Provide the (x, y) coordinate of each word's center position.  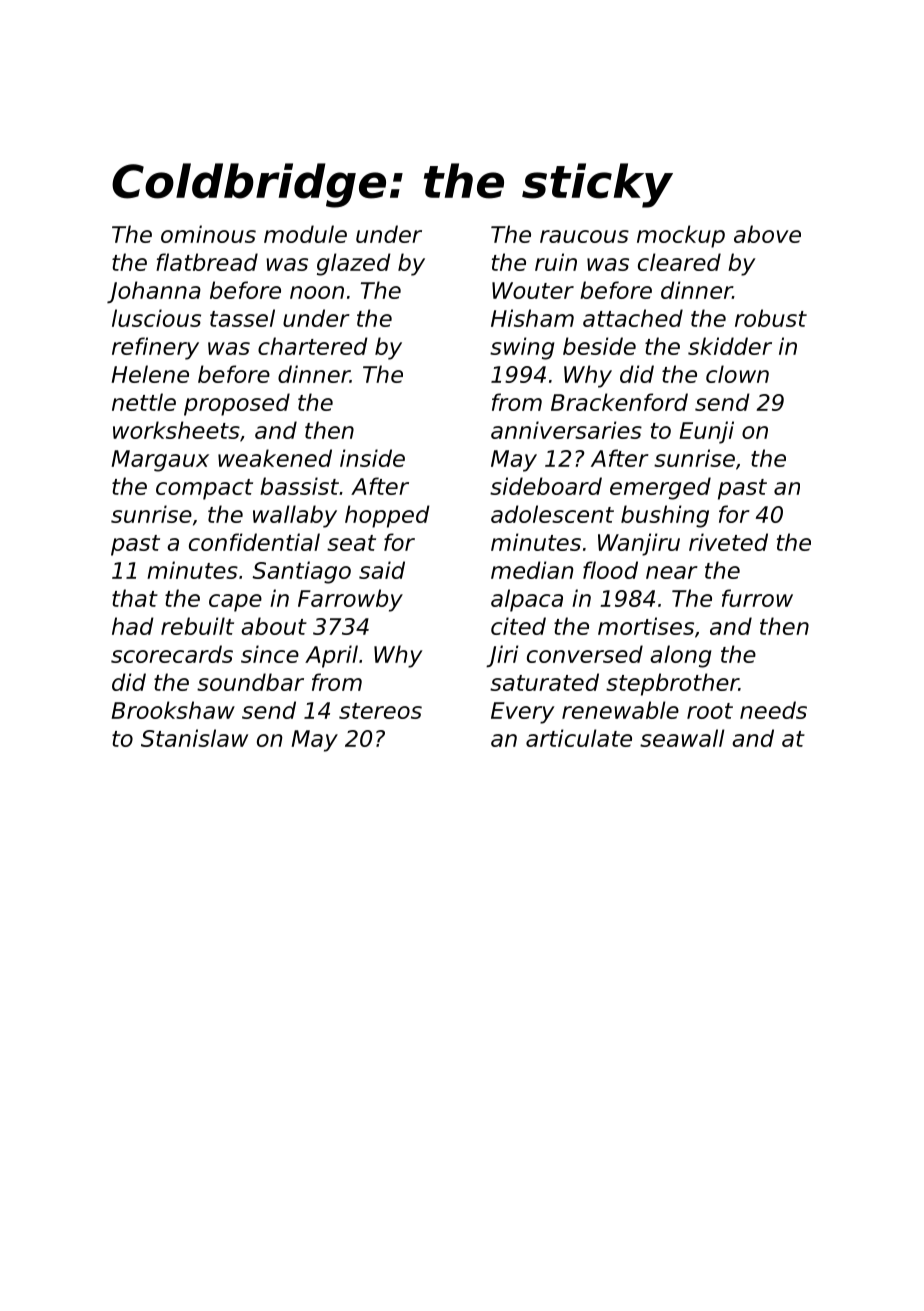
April (331, 656)
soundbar (250, 682)
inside (372, 458)
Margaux (160, 461)
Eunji (707, 432)
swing (522, 348)
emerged (660, 488)
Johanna (154, 292)
